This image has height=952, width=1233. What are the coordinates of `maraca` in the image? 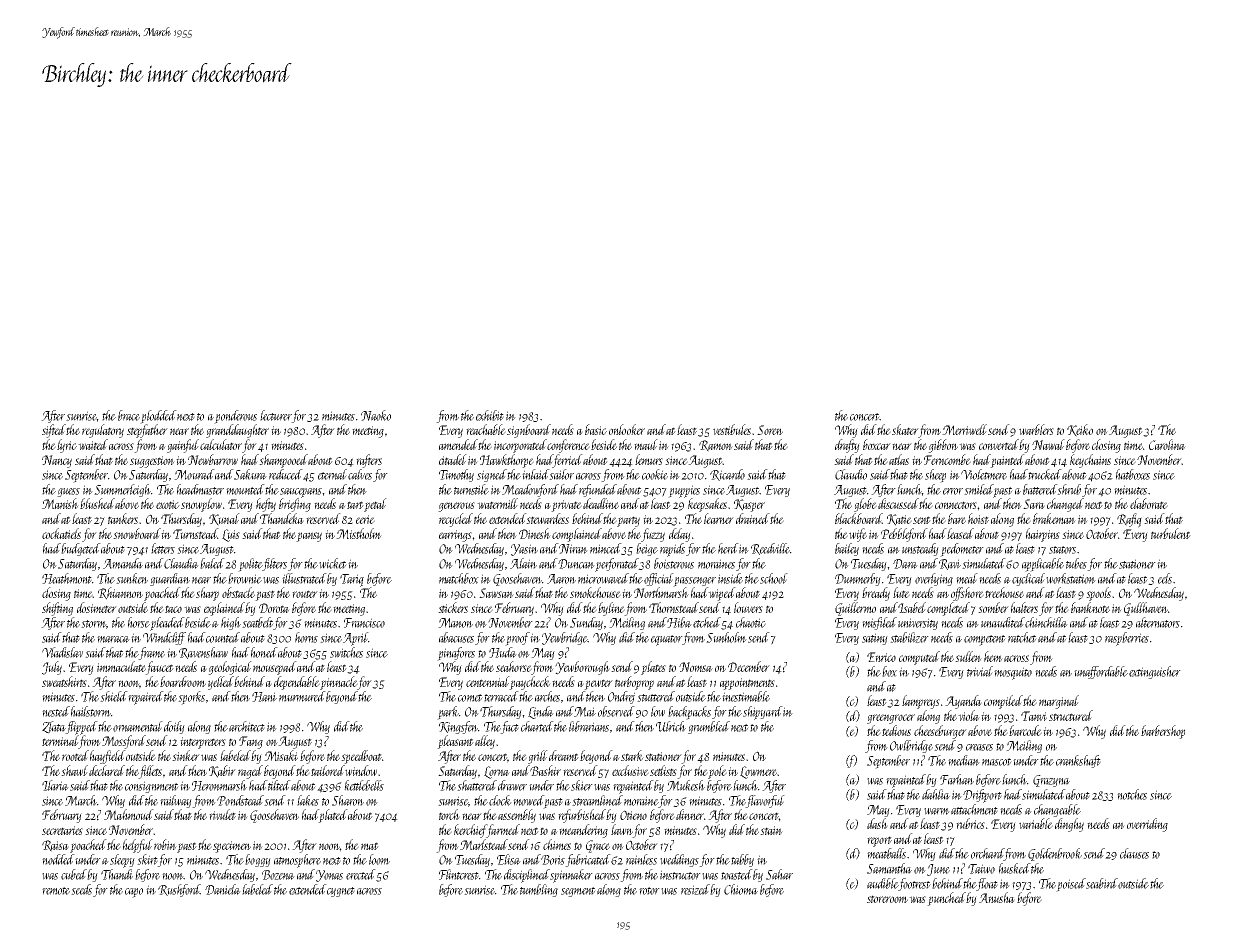 It's located at (113, 639).
